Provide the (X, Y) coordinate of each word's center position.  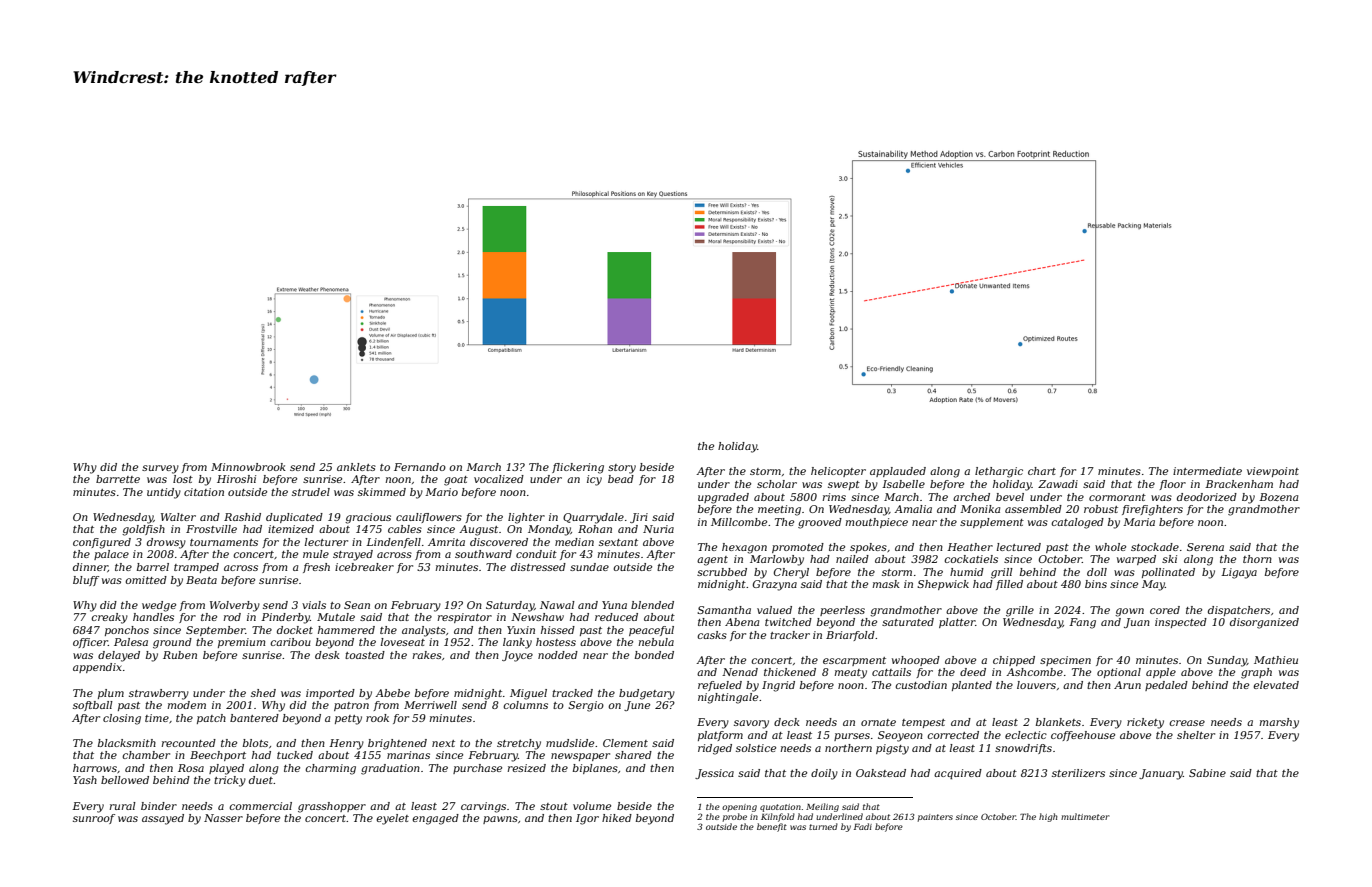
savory (751, 724)
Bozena (1278, 497)
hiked (617, 818)
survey (160, 469)
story (622, 469)
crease (1187, 723)
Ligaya (1239, 573)
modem (186, 705)
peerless (842, 611)
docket (295, 630)
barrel (153, 567)
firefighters (1152, 510)
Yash (85, 780)
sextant (618, 542)
